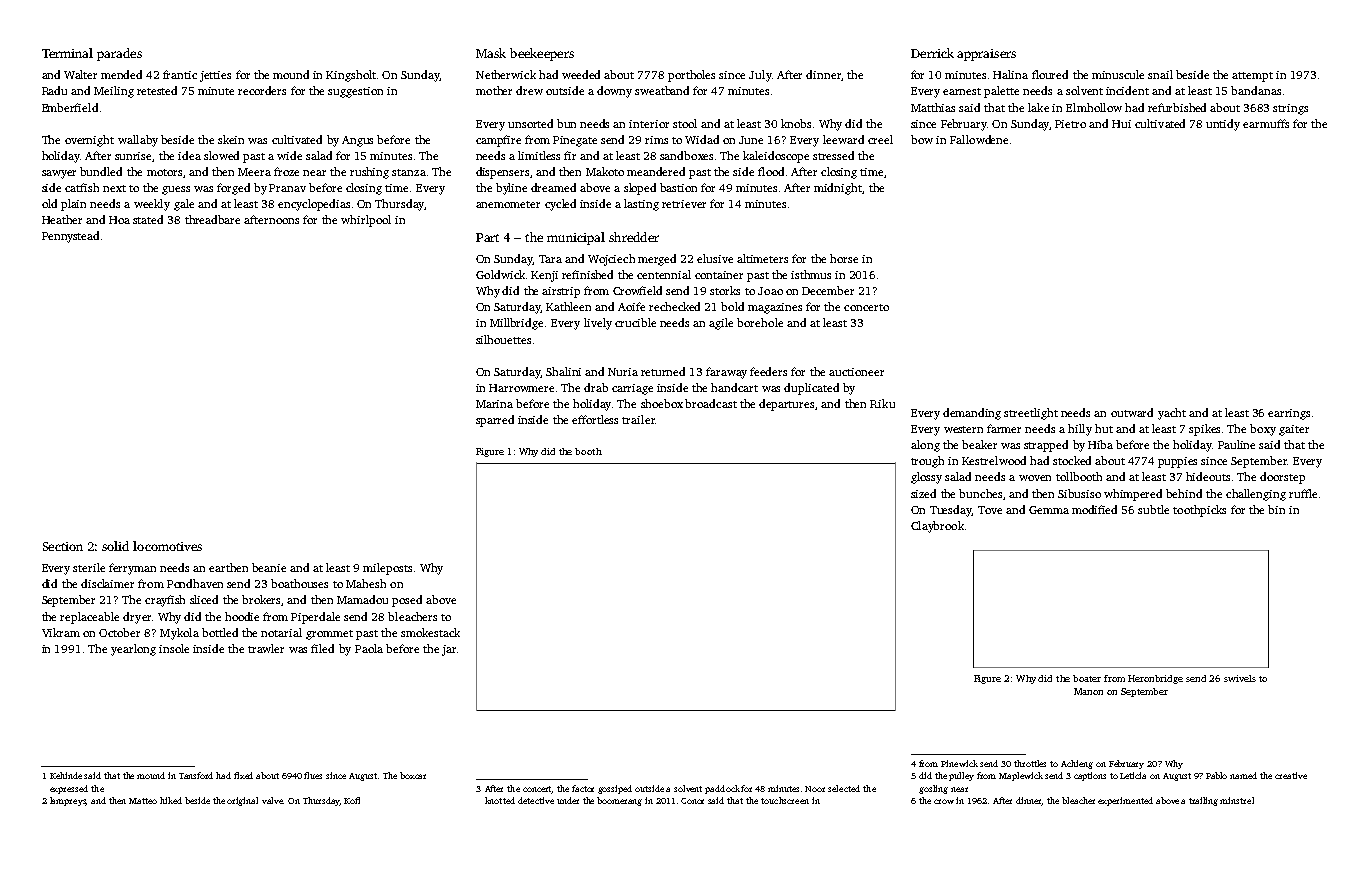 This document has width=1372, height=887. I want to click on swivels, so click(1240, 678).
